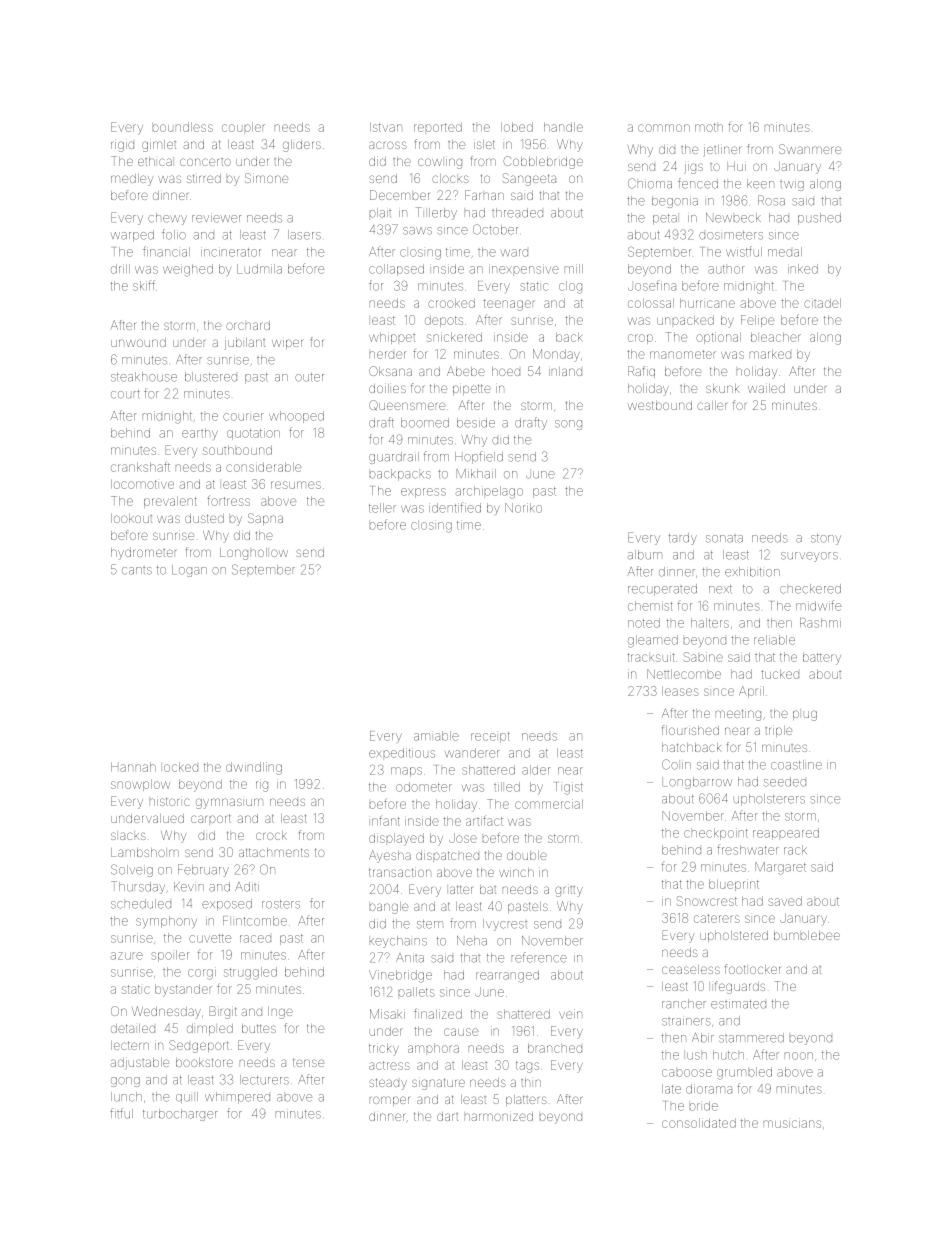  I want to click on album, so click(644, 555).
